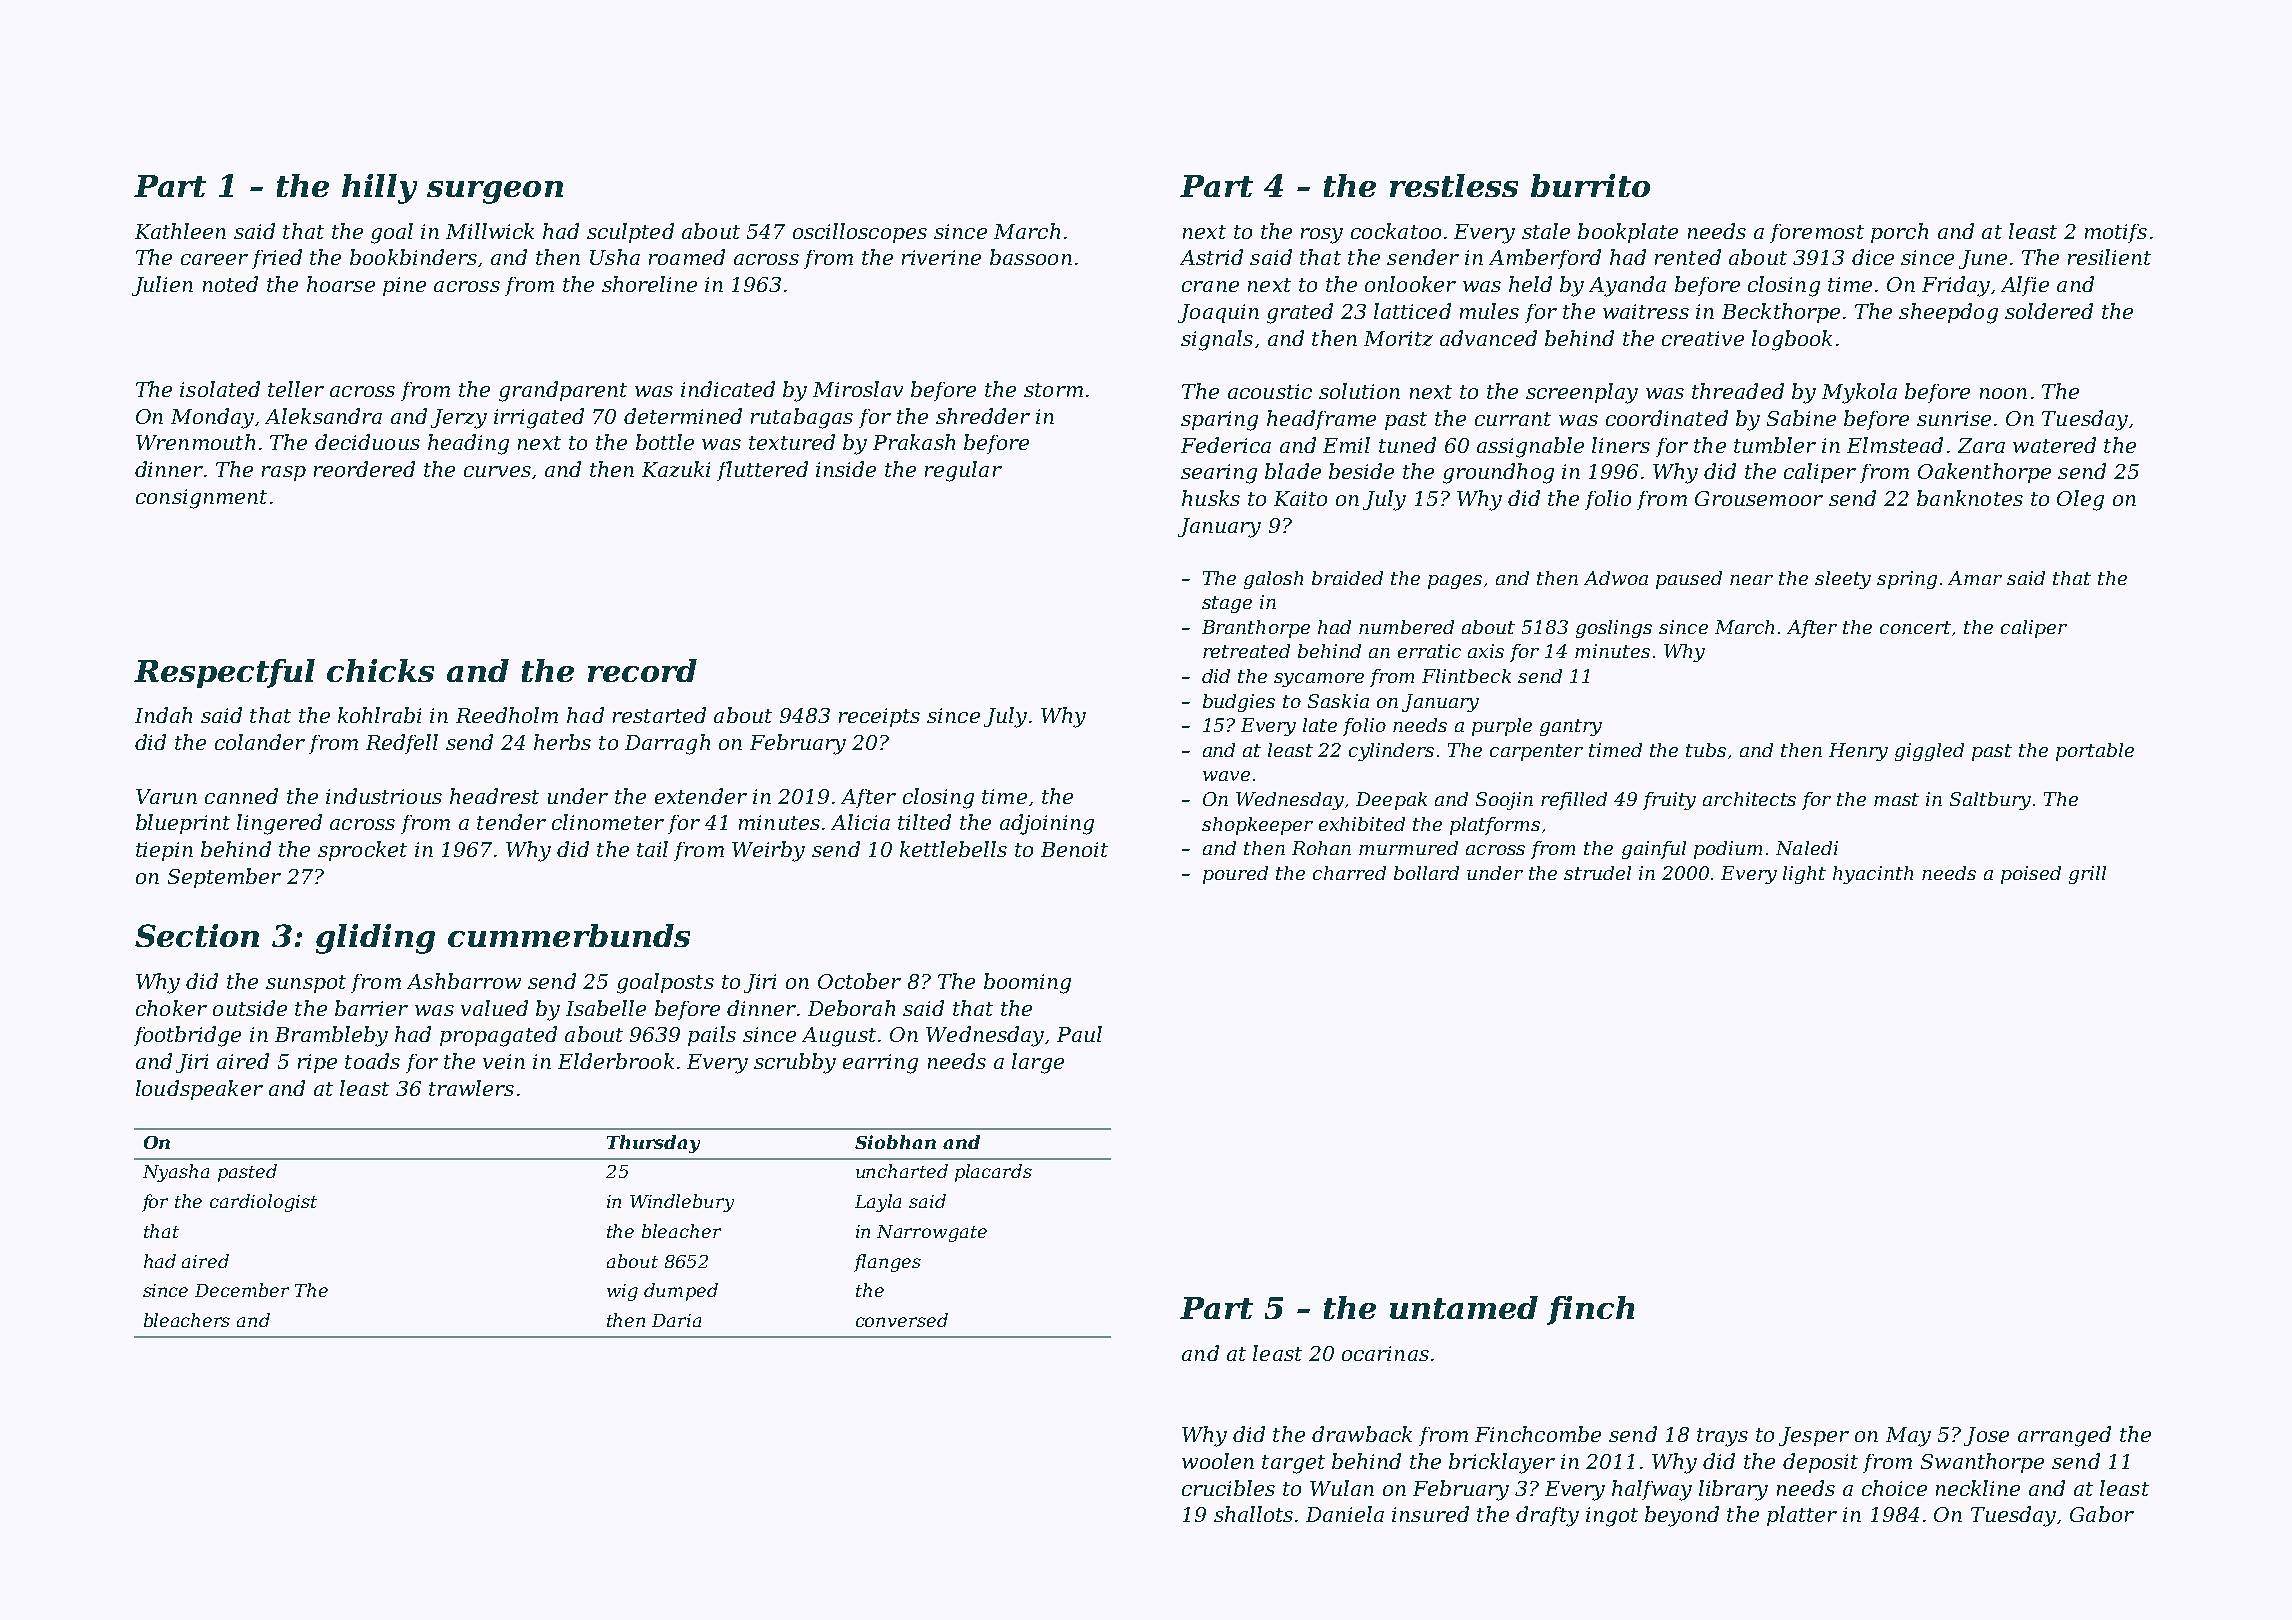 This screenshot has width=2292, height=1620. What do you see at coordinates (242, 1290) in the screenshot?
I see `December` at bounding box center [242, 1290].
